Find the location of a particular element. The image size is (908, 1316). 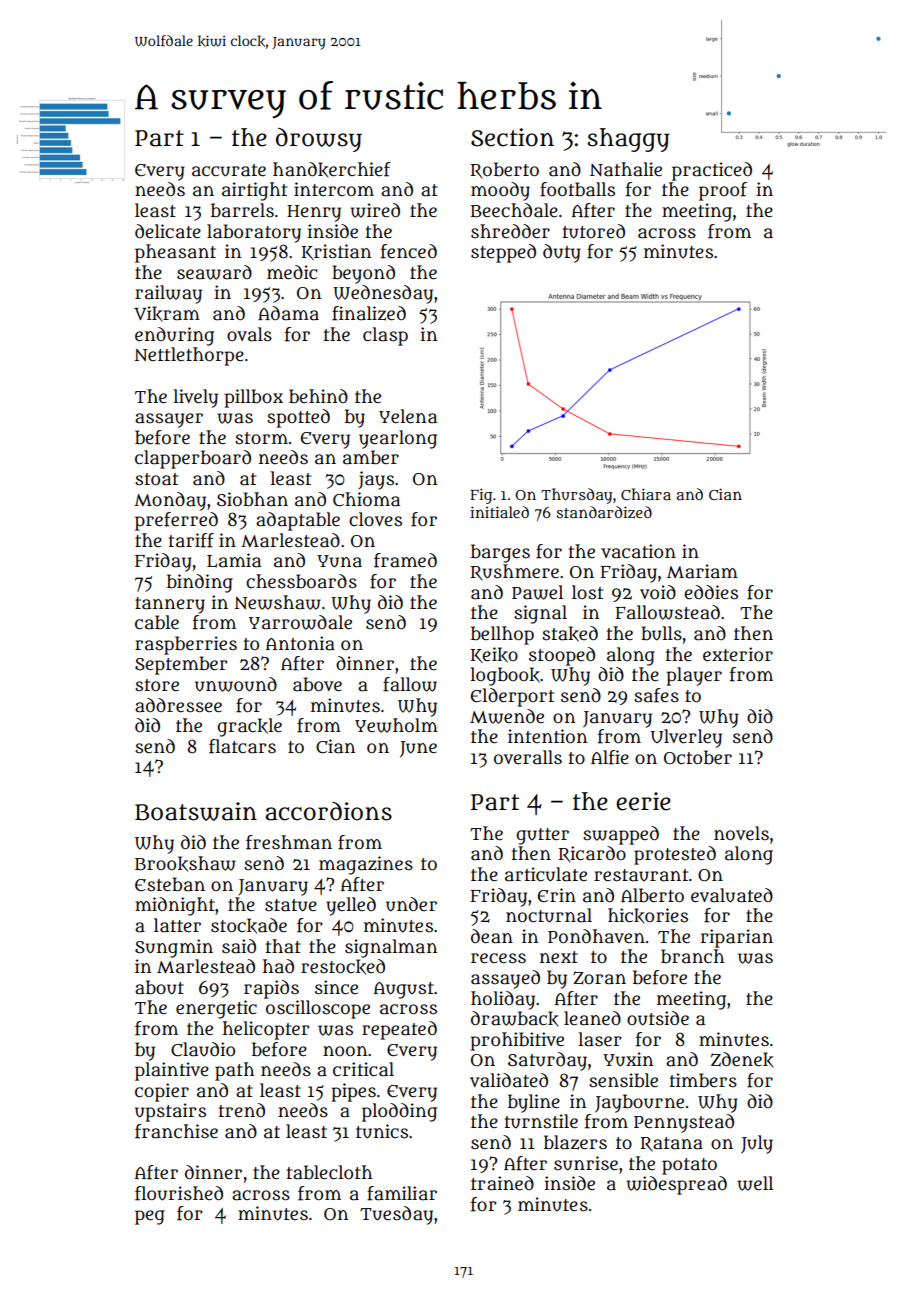

practiced is located at coordinates (712, 171).
